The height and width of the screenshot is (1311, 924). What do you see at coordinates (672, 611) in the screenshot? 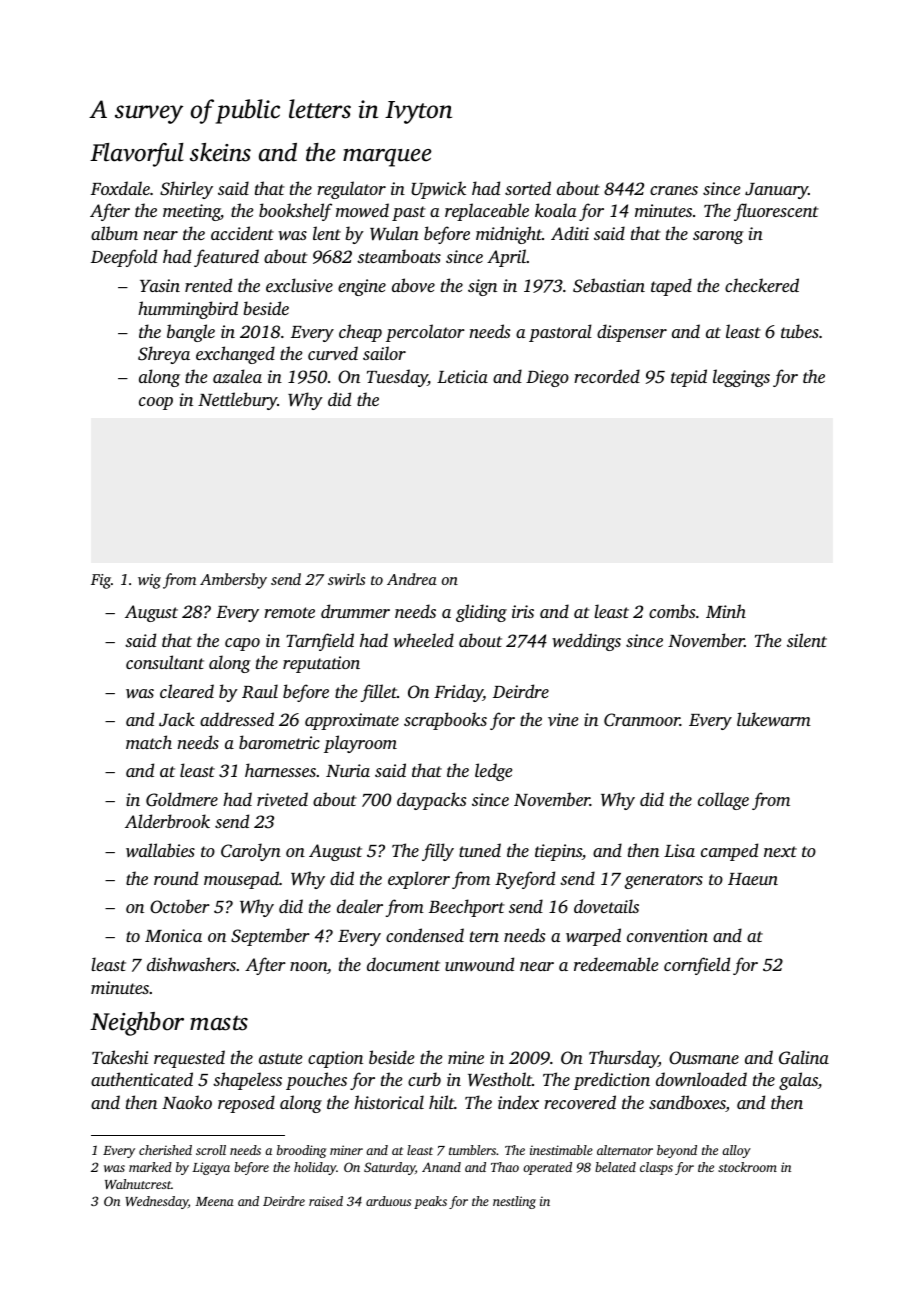
I see `combs` at bounding box center [672, 611].
